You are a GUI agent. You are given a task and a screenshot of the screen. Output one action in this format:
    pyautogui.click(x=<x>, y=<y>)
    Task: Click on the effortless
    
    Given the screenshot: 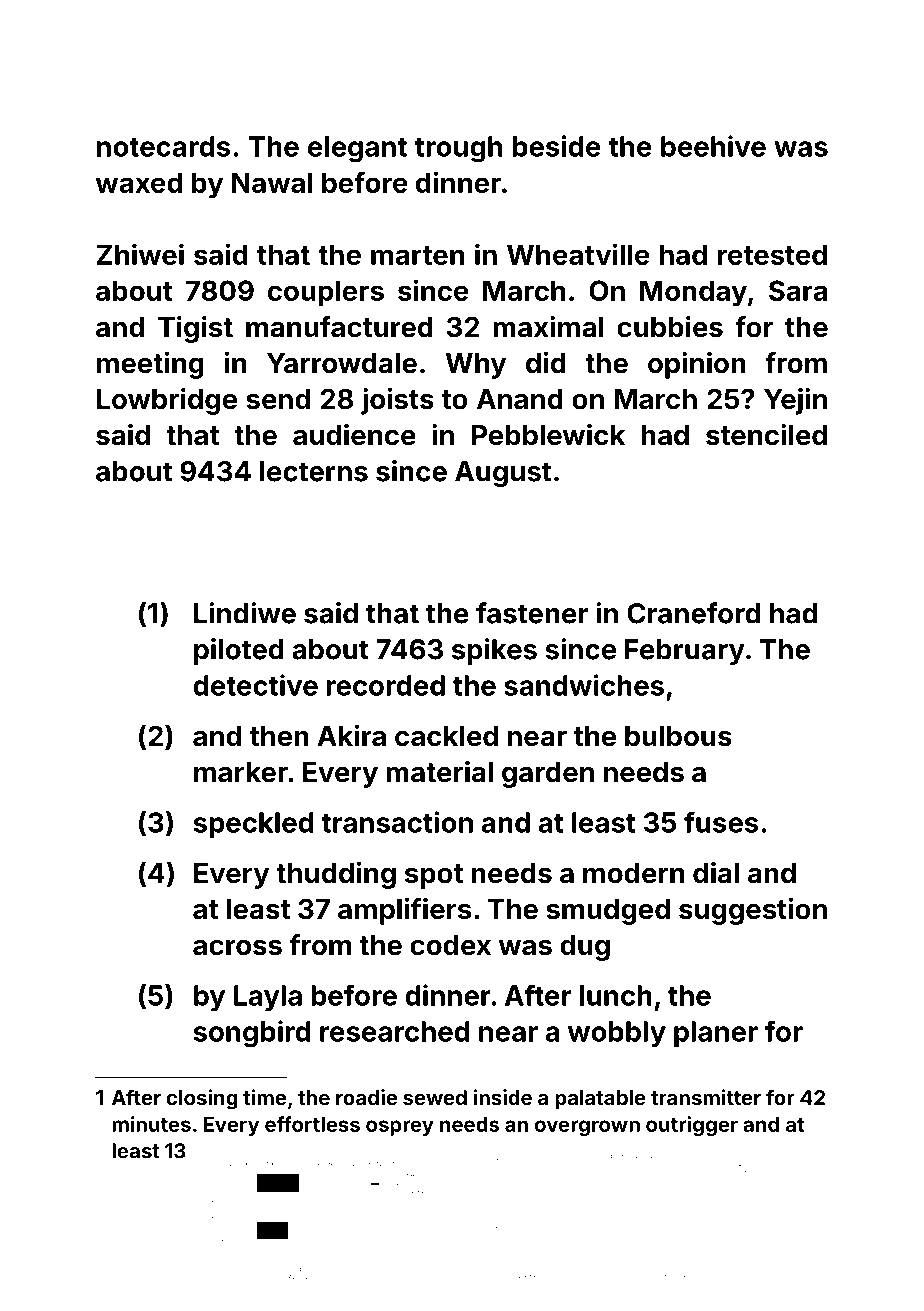 What is the action you would take?
    pyautogui.click(x=312, y=1124)
